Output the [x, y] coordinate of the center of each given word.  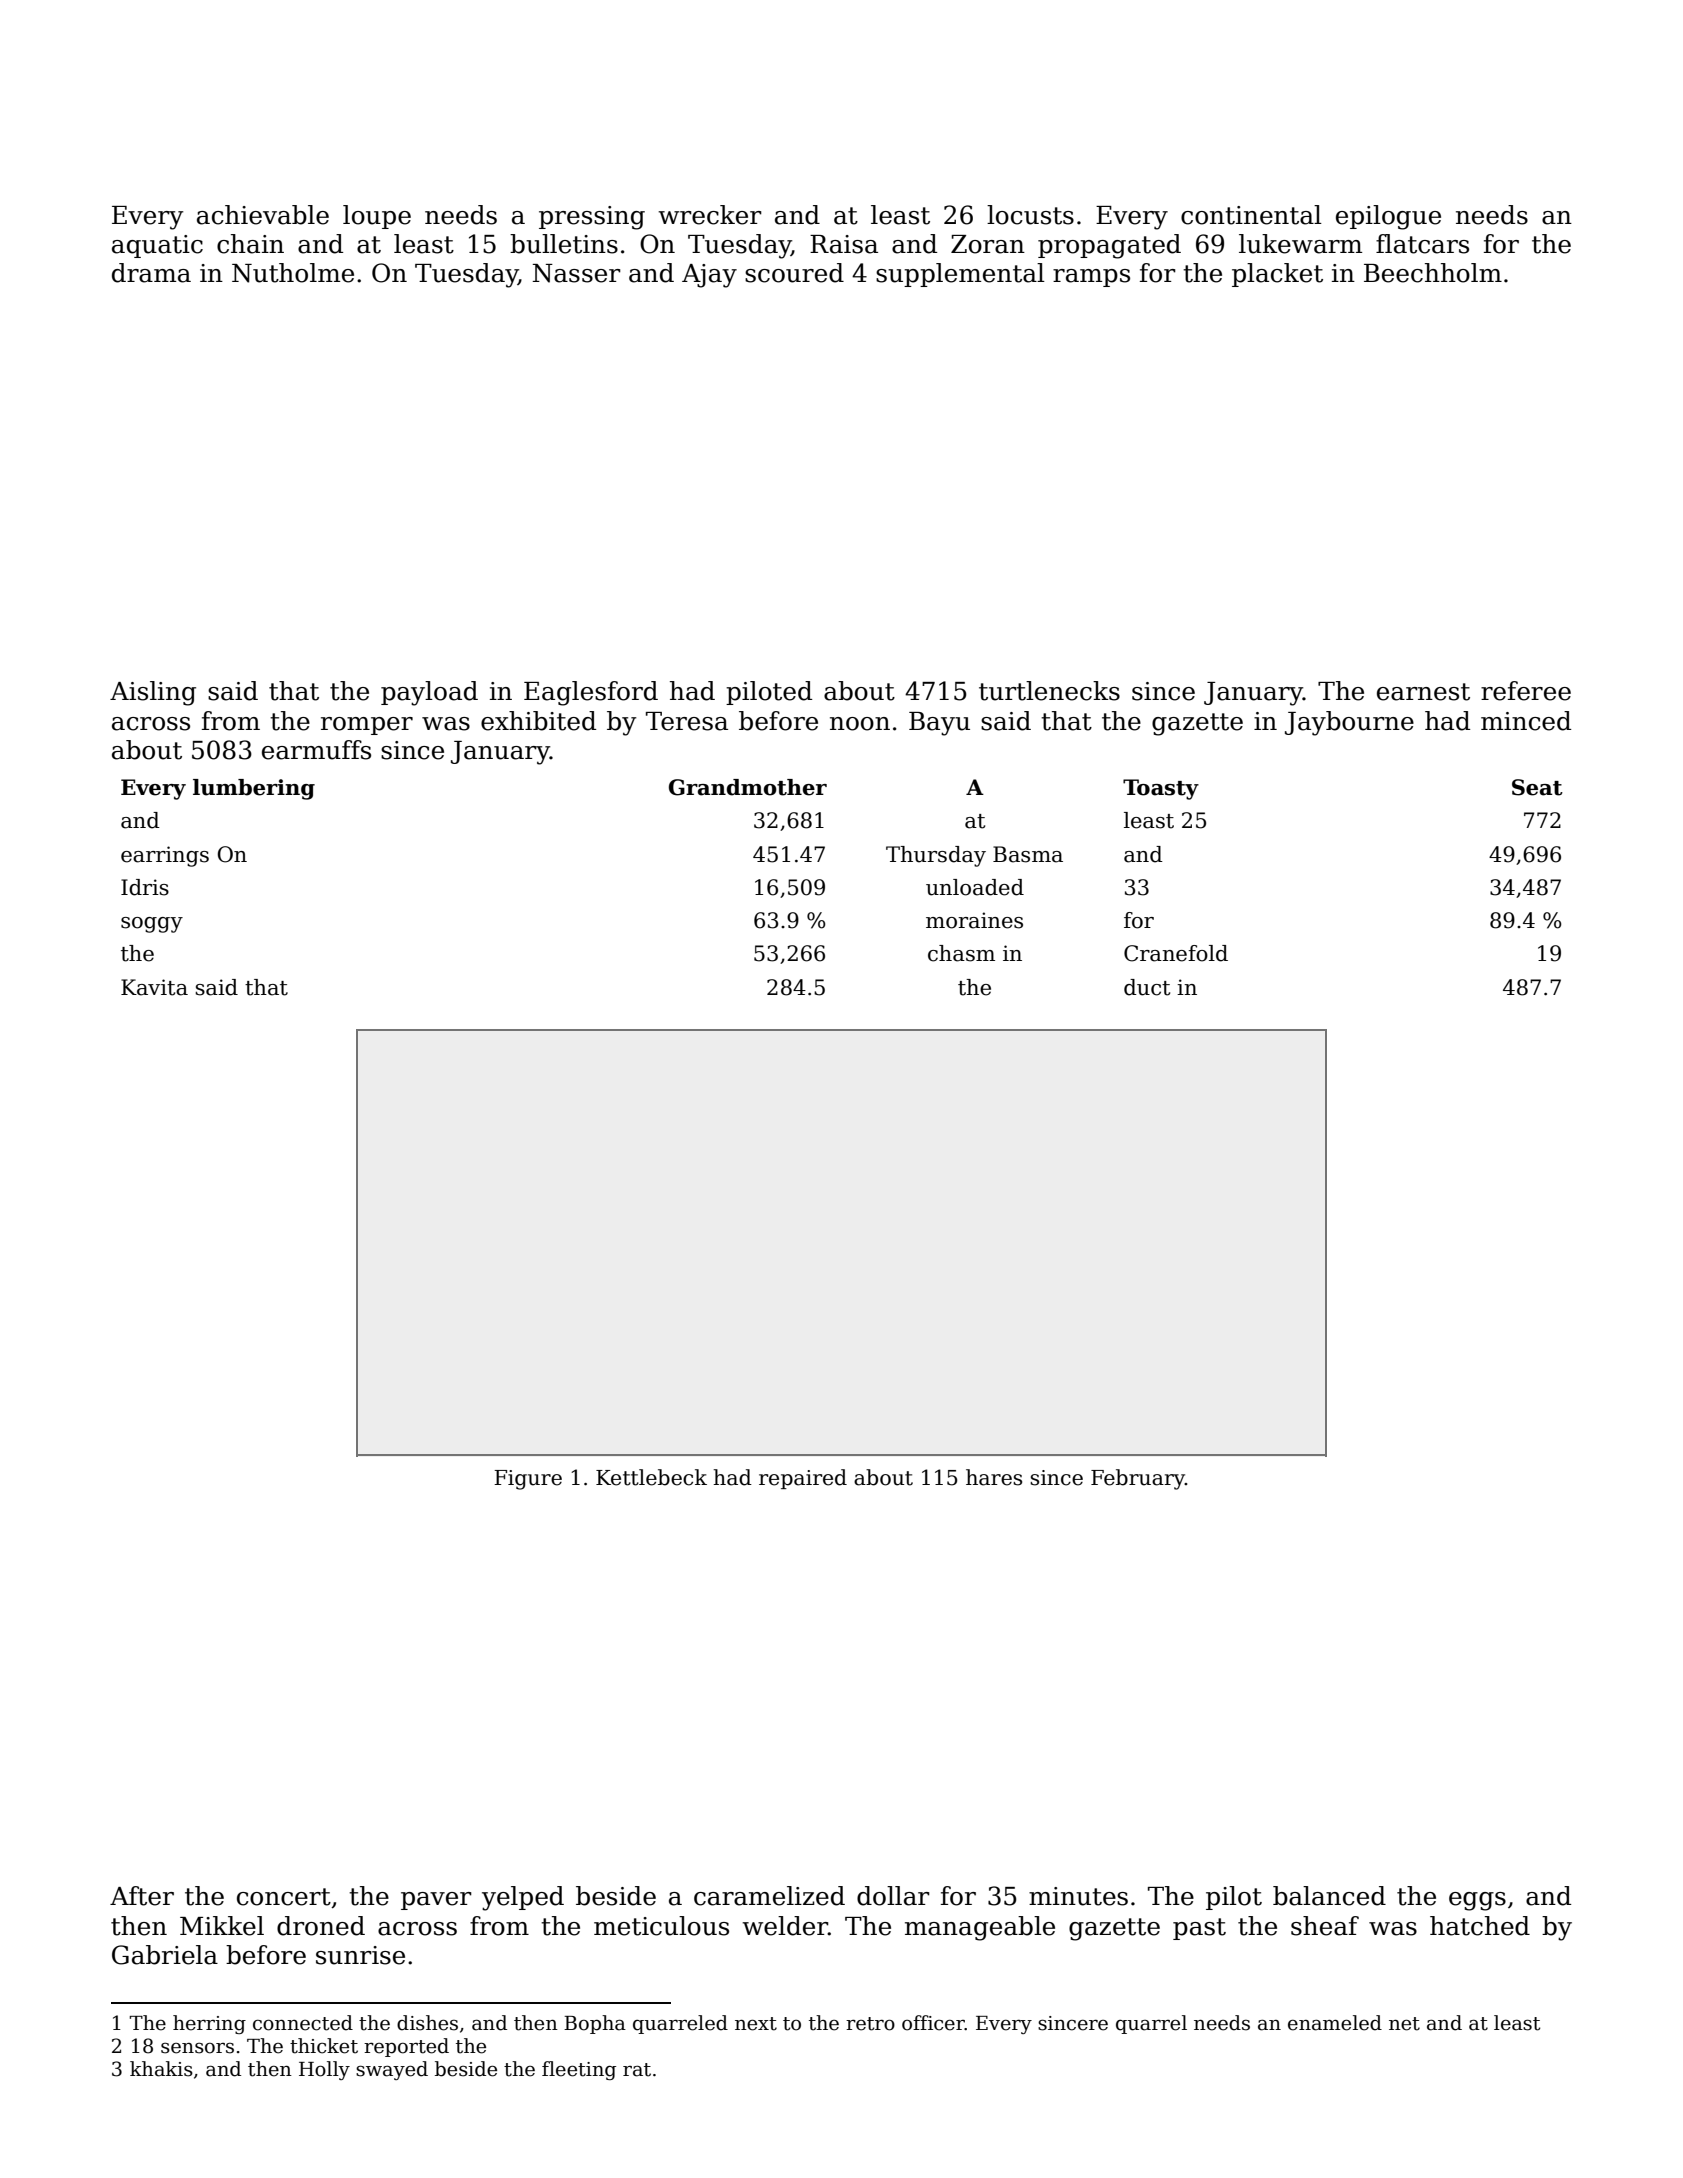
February [1138, 1479]
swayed [392, 2070]
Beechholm [1433, 273]
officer [933, 2023]
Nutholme [293, 273]
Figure [528, 1480]
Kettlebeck [651, 1477]
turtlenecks [1049, 691]
